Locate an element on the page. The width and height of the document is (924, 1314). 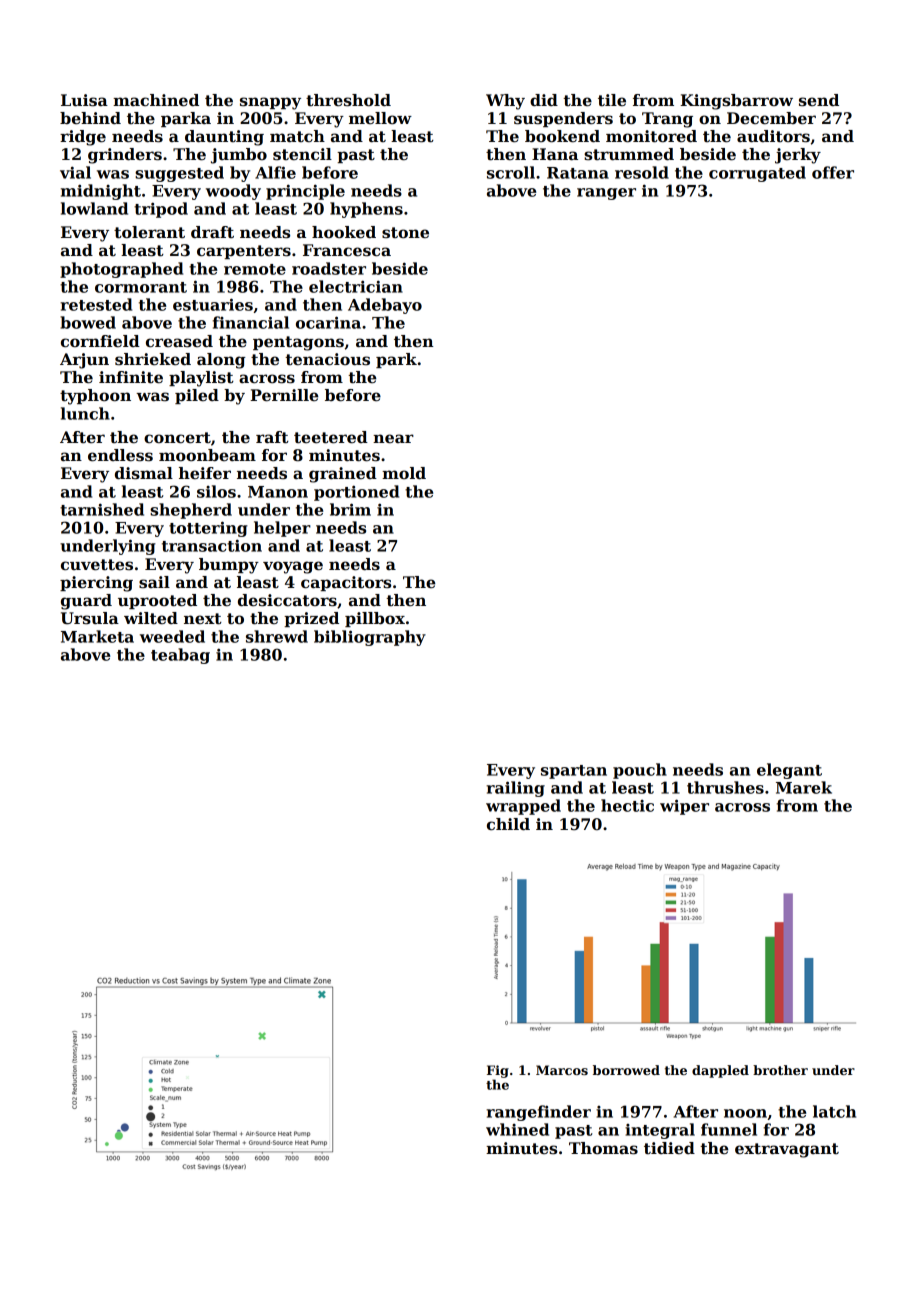
Fig is located at coordinates (498, 1071).
